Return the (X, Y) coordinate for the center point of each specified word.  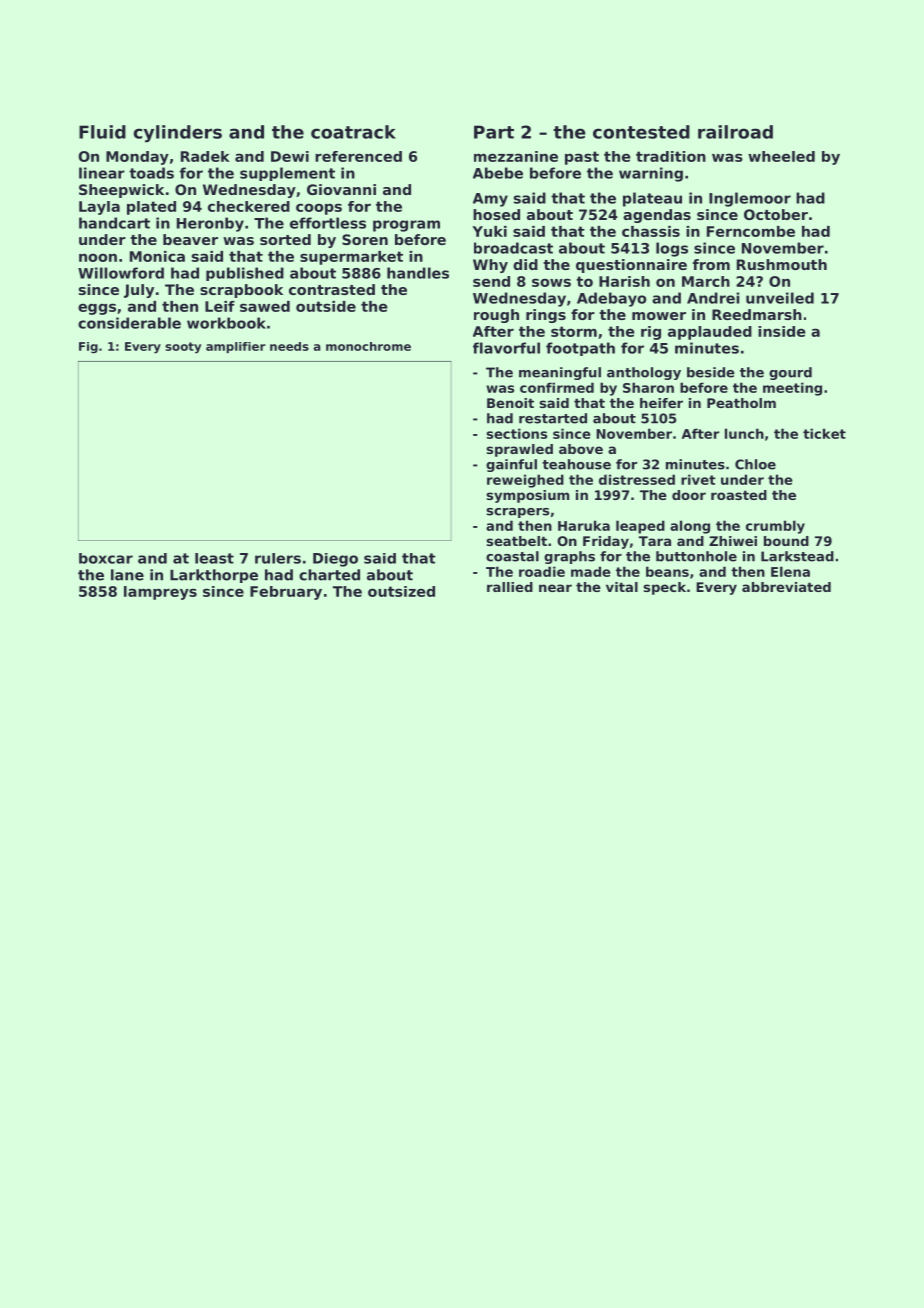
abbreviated (786, 587)
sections (516, 433)
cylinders (178, 134)
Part (494, 132)
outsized (401, 591)
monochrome (368, 346)
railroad (735, 132)
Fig (88, 348)
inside (782, 331)
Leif (220, 306)
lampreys (160, 593)
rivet (698, 479)
